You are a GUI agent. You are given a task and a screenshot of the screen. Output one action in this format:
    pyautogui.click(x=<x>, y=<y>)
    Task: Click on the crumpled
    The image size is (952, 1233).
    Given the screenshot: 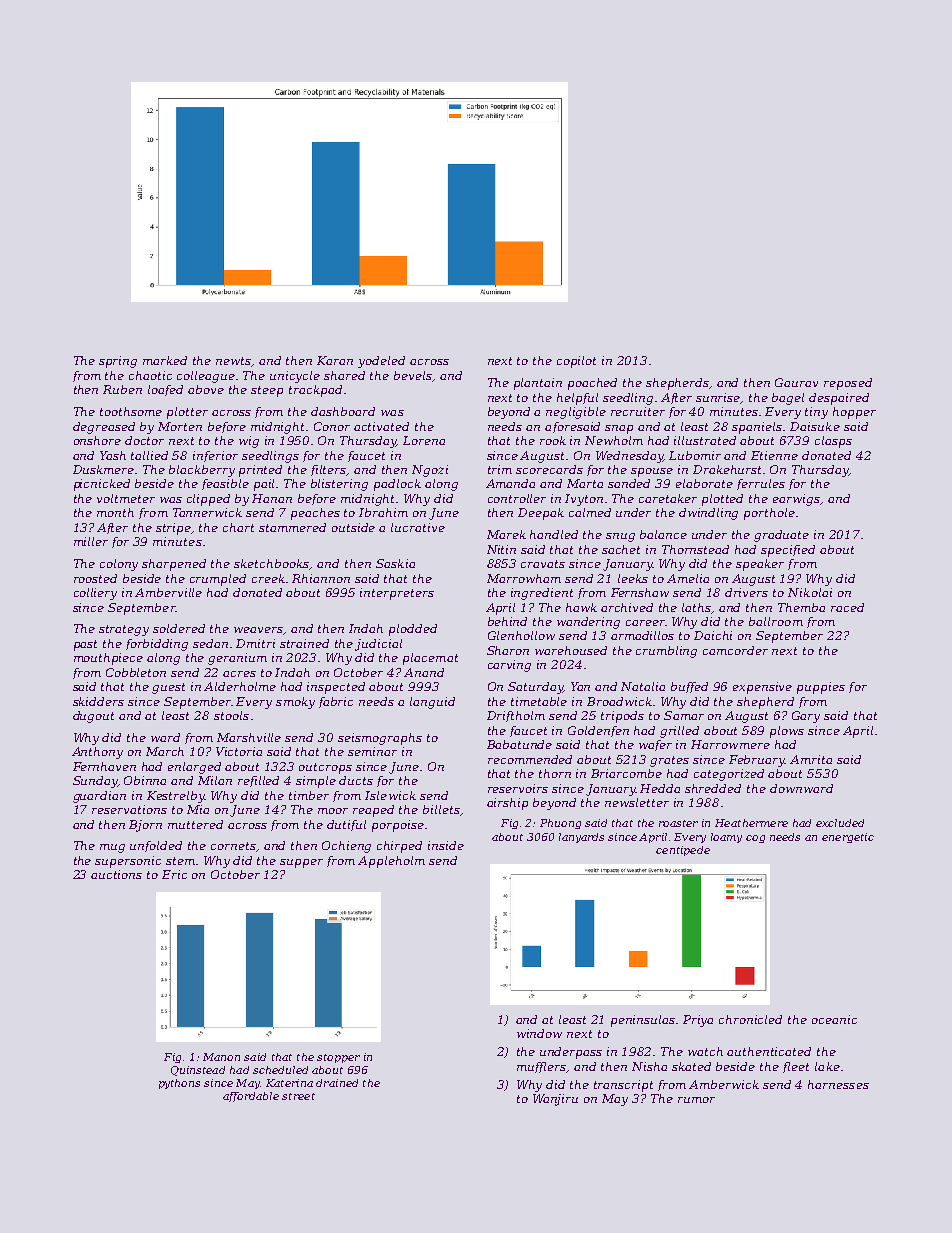 What is the action you would take?
    pyautogui.click(x=218, y=580)
